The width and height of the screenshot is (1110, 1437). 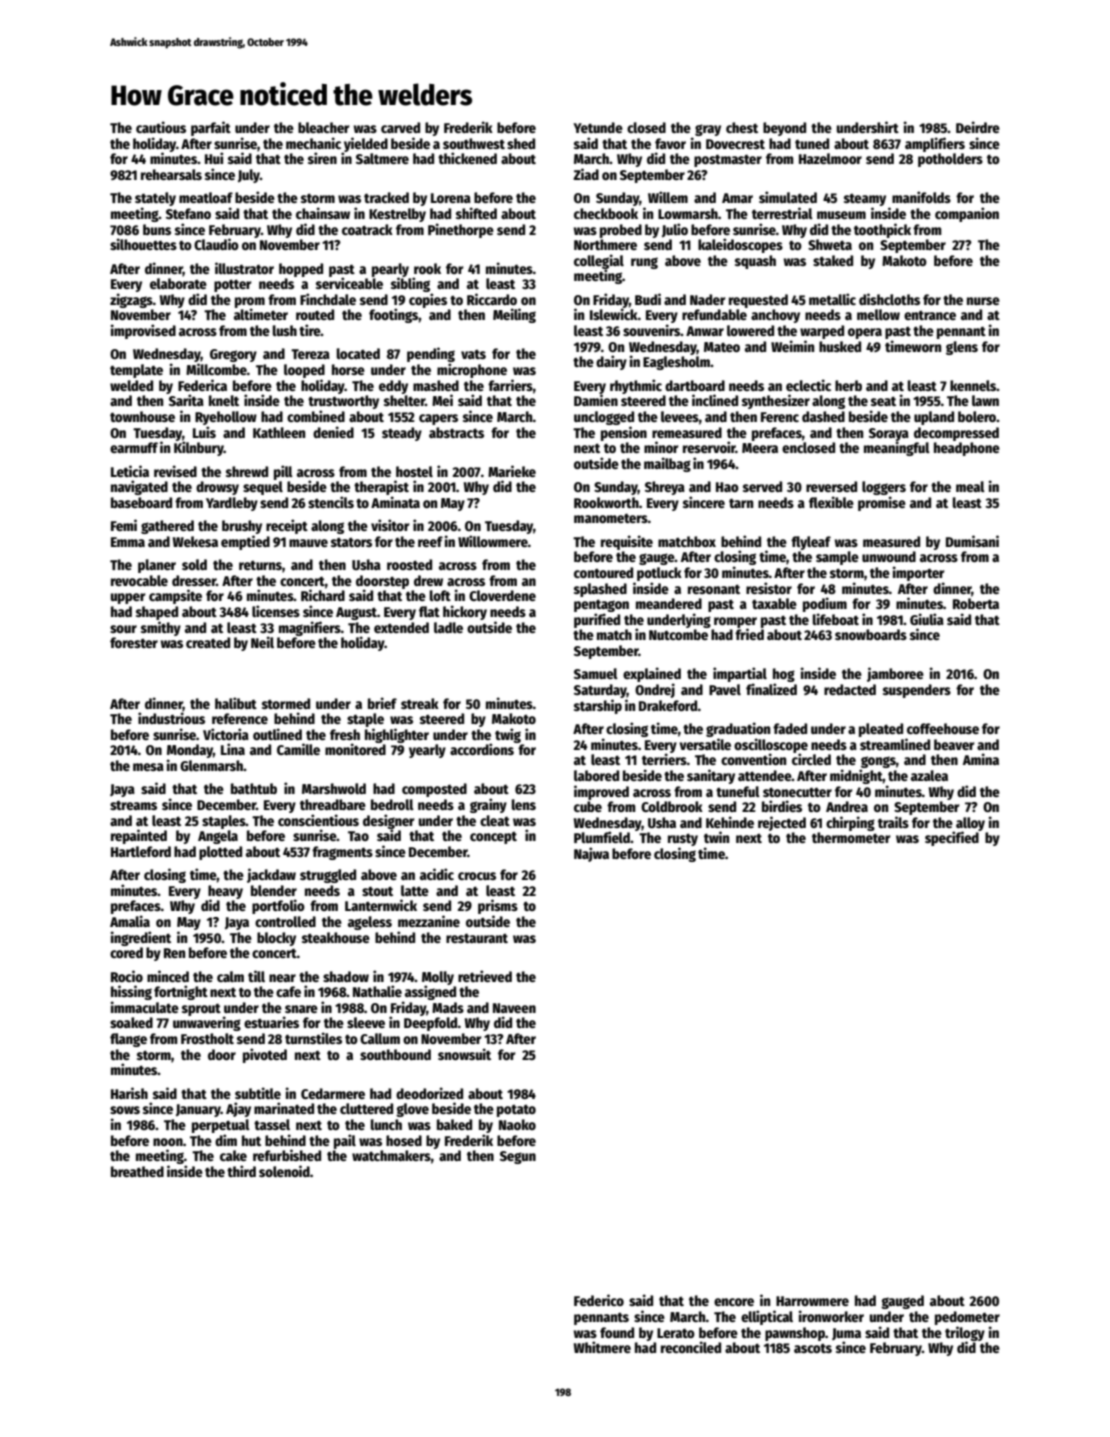 I want to click on birdies, so click(x=782, y=806).
